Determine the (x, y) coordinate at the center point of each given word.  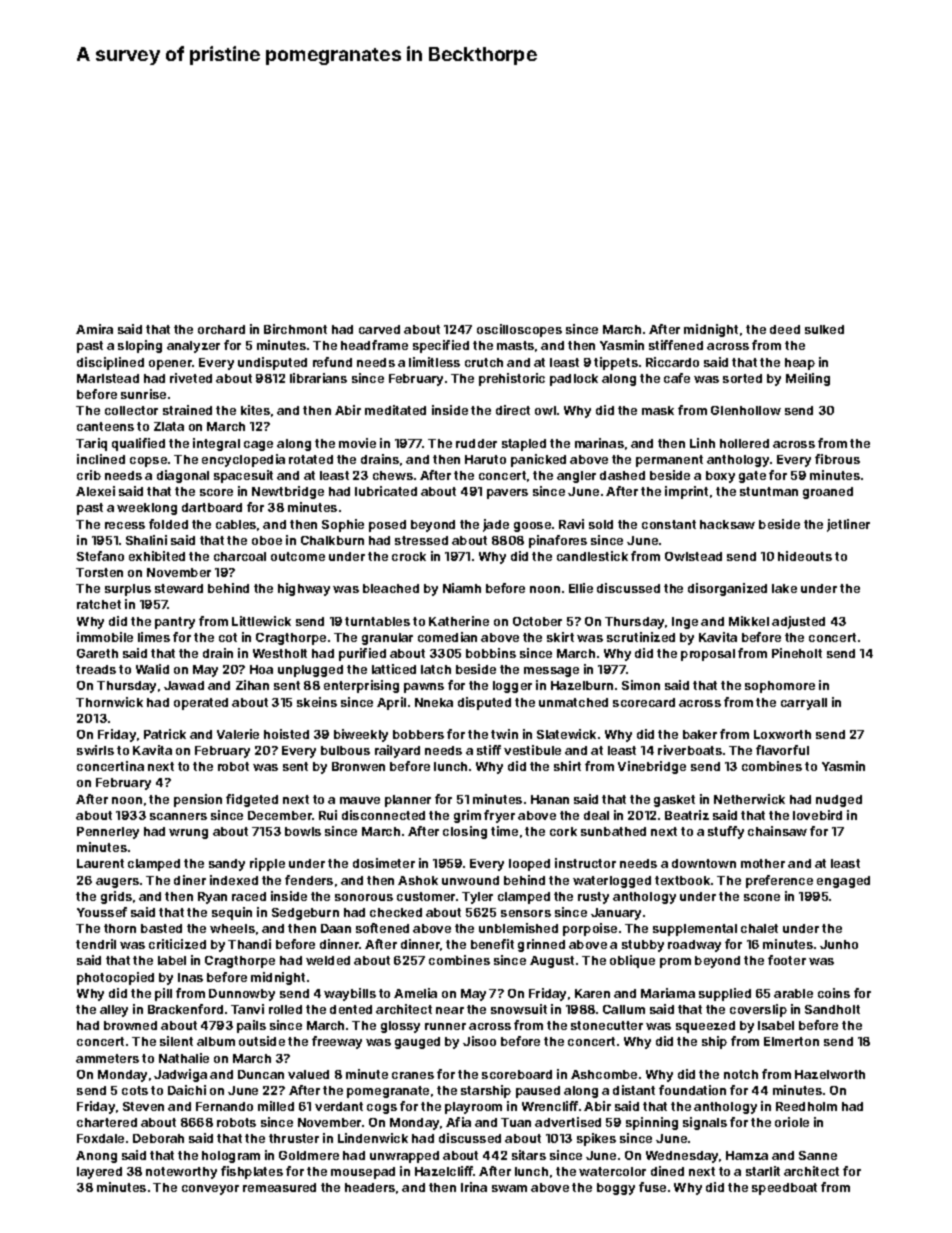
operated (201, 704)
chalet (759, 928)
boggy (616, 1189)
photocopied (115, 978)
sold (601, 524)
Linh (702, 443)
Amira (94, 329)
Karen (592, 993)
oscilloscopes (519, 330)
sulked (824, 329)
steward (179, 588)
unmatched (573, 702)
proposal (708, 655)
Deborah (158, 1138)
